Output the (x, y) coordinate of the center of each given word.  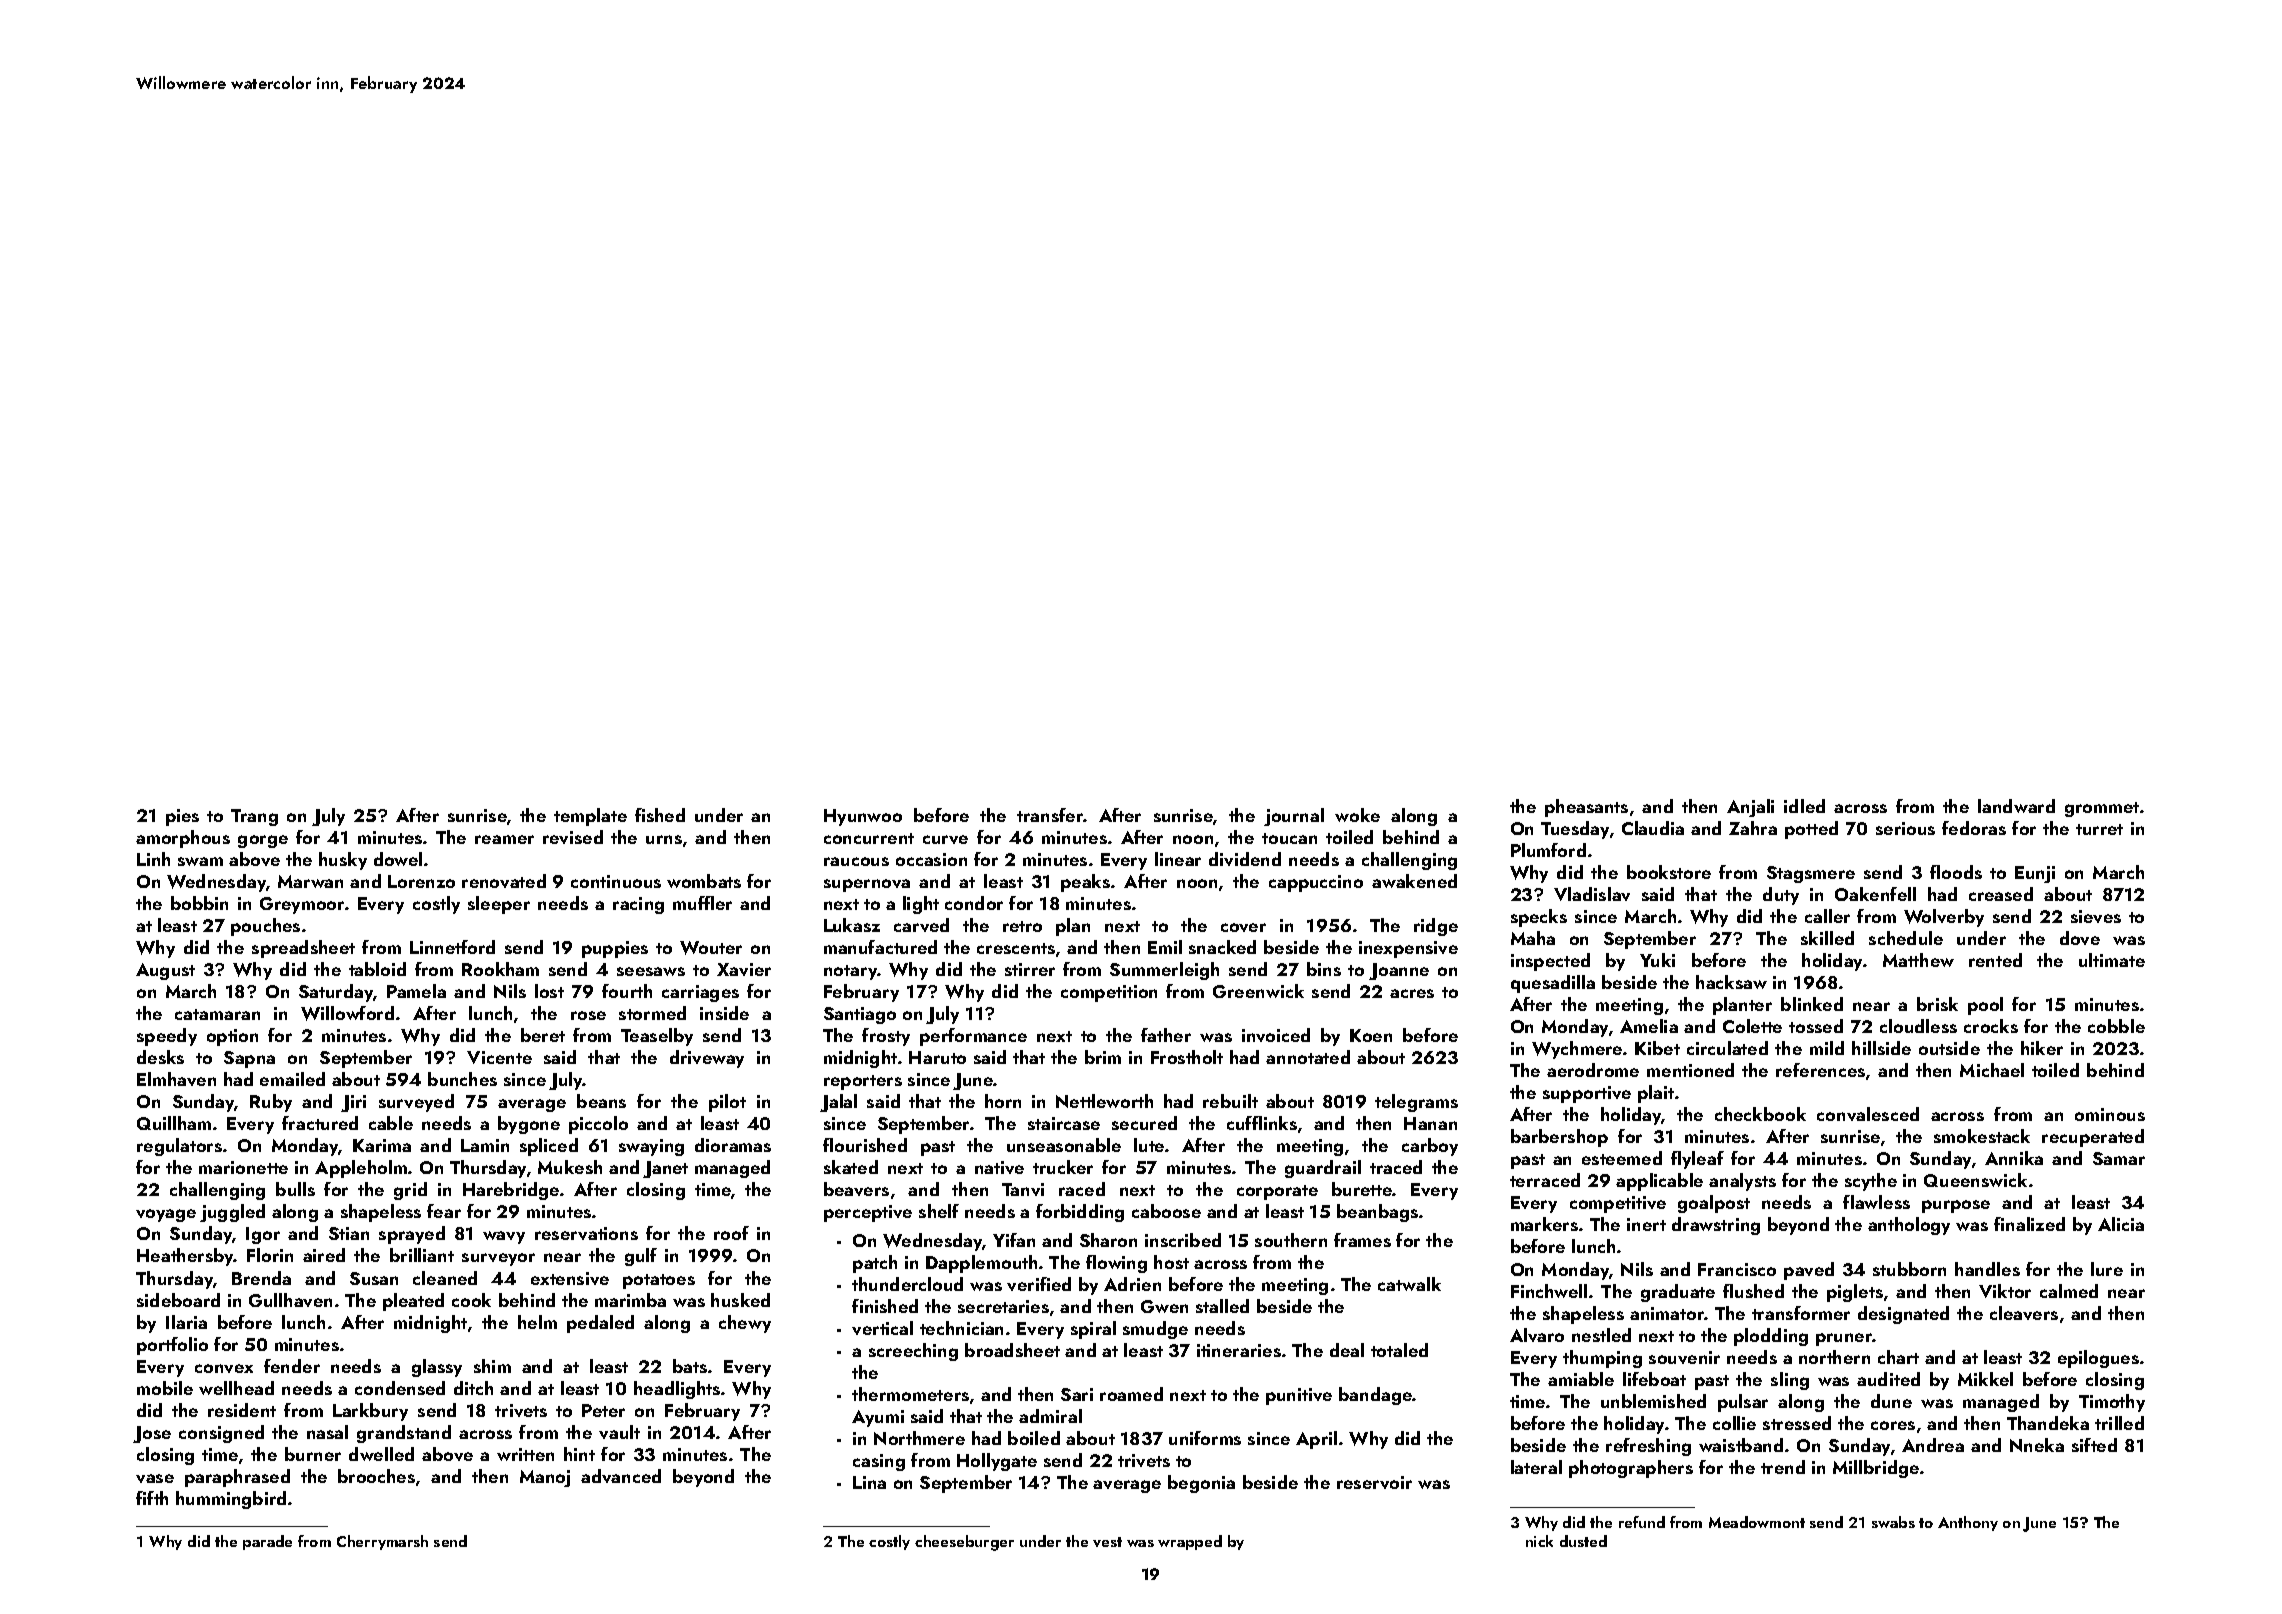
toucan (1289, 838)
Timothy (2112, 1403)
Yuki (1657, 960)
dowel (398, 859)
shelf (939, 1211)
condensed (400, 1388)
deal (1347, 1350)
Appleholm (361, 1169)
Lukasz (852, 925)
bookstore (1669, 872)
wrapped (1190, 1542)
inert (1646, 1224)
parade (267, 1542)
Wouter (711, 948)
